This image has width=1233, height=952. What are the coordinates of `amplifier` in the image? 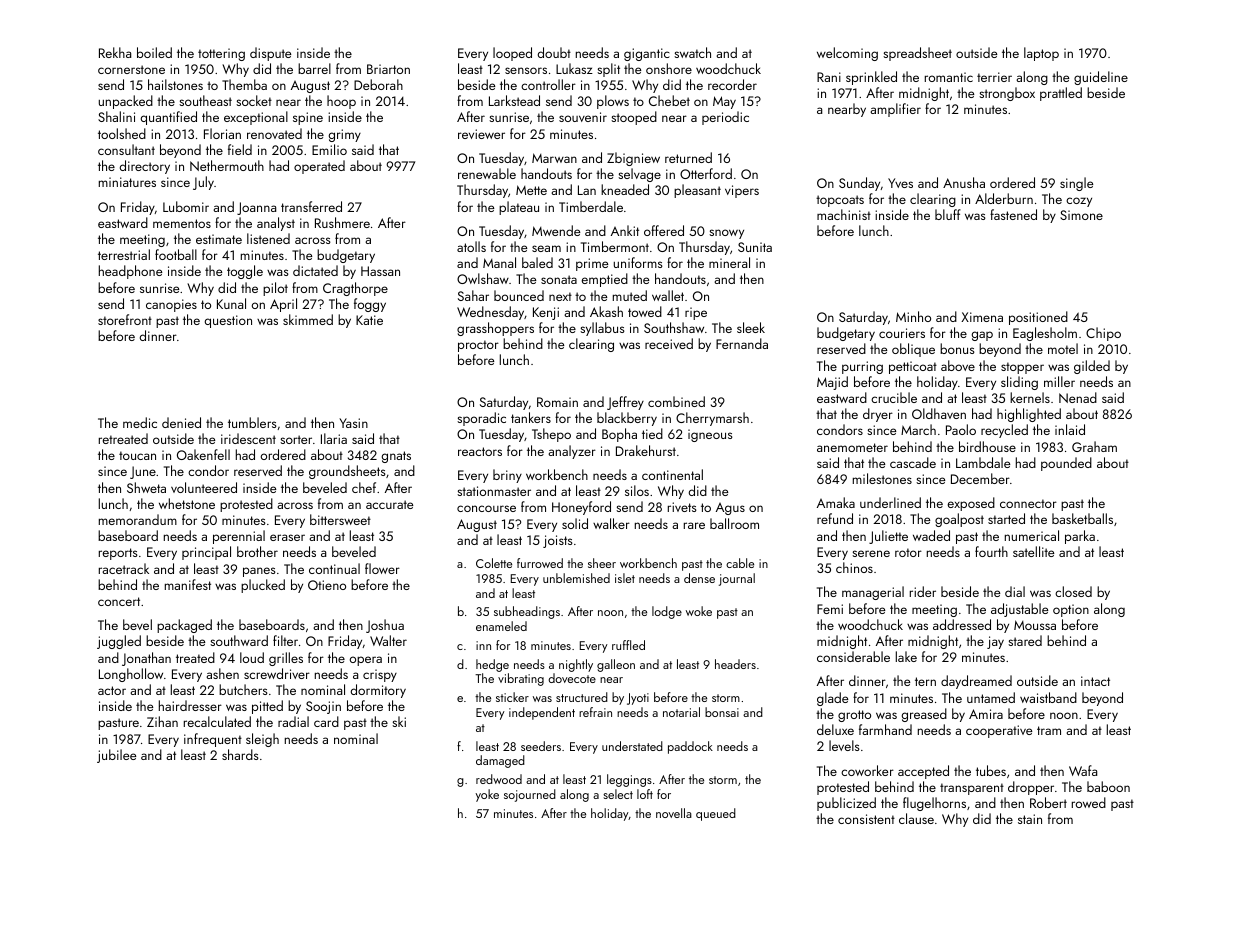 It's located at (895, 110).
